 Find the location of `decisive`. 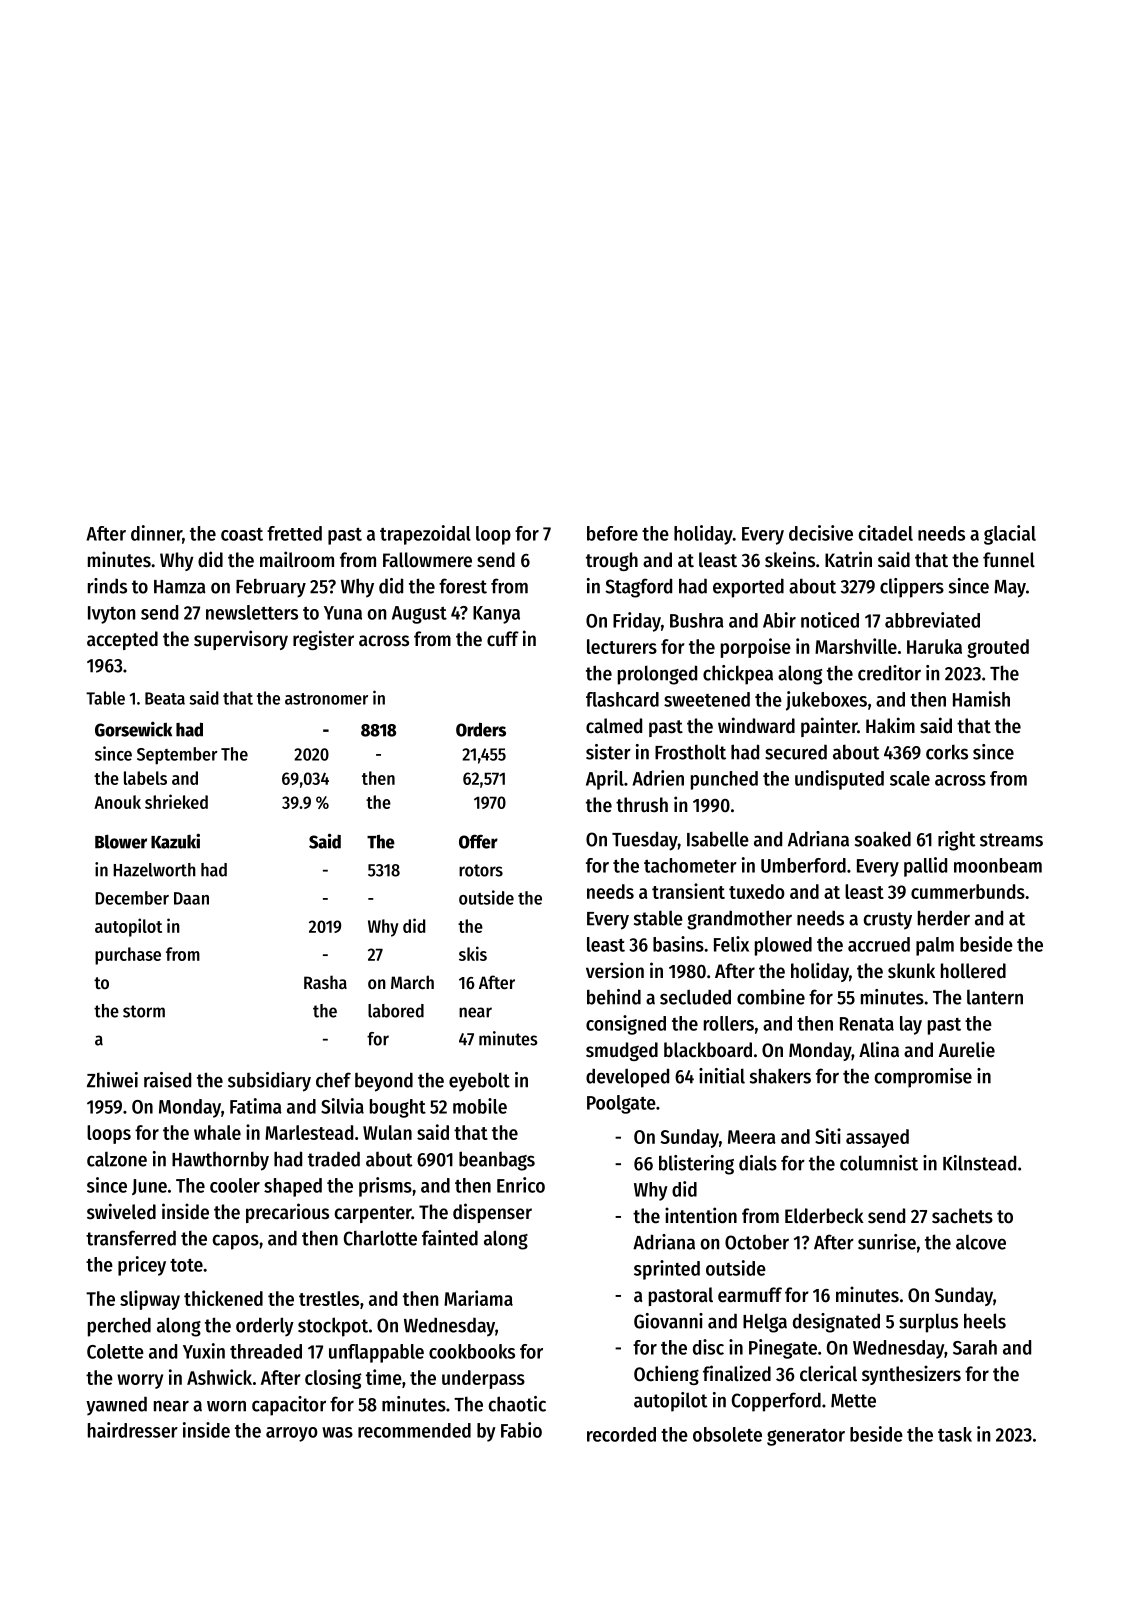

decisive is located at coordinates (821, 533).
